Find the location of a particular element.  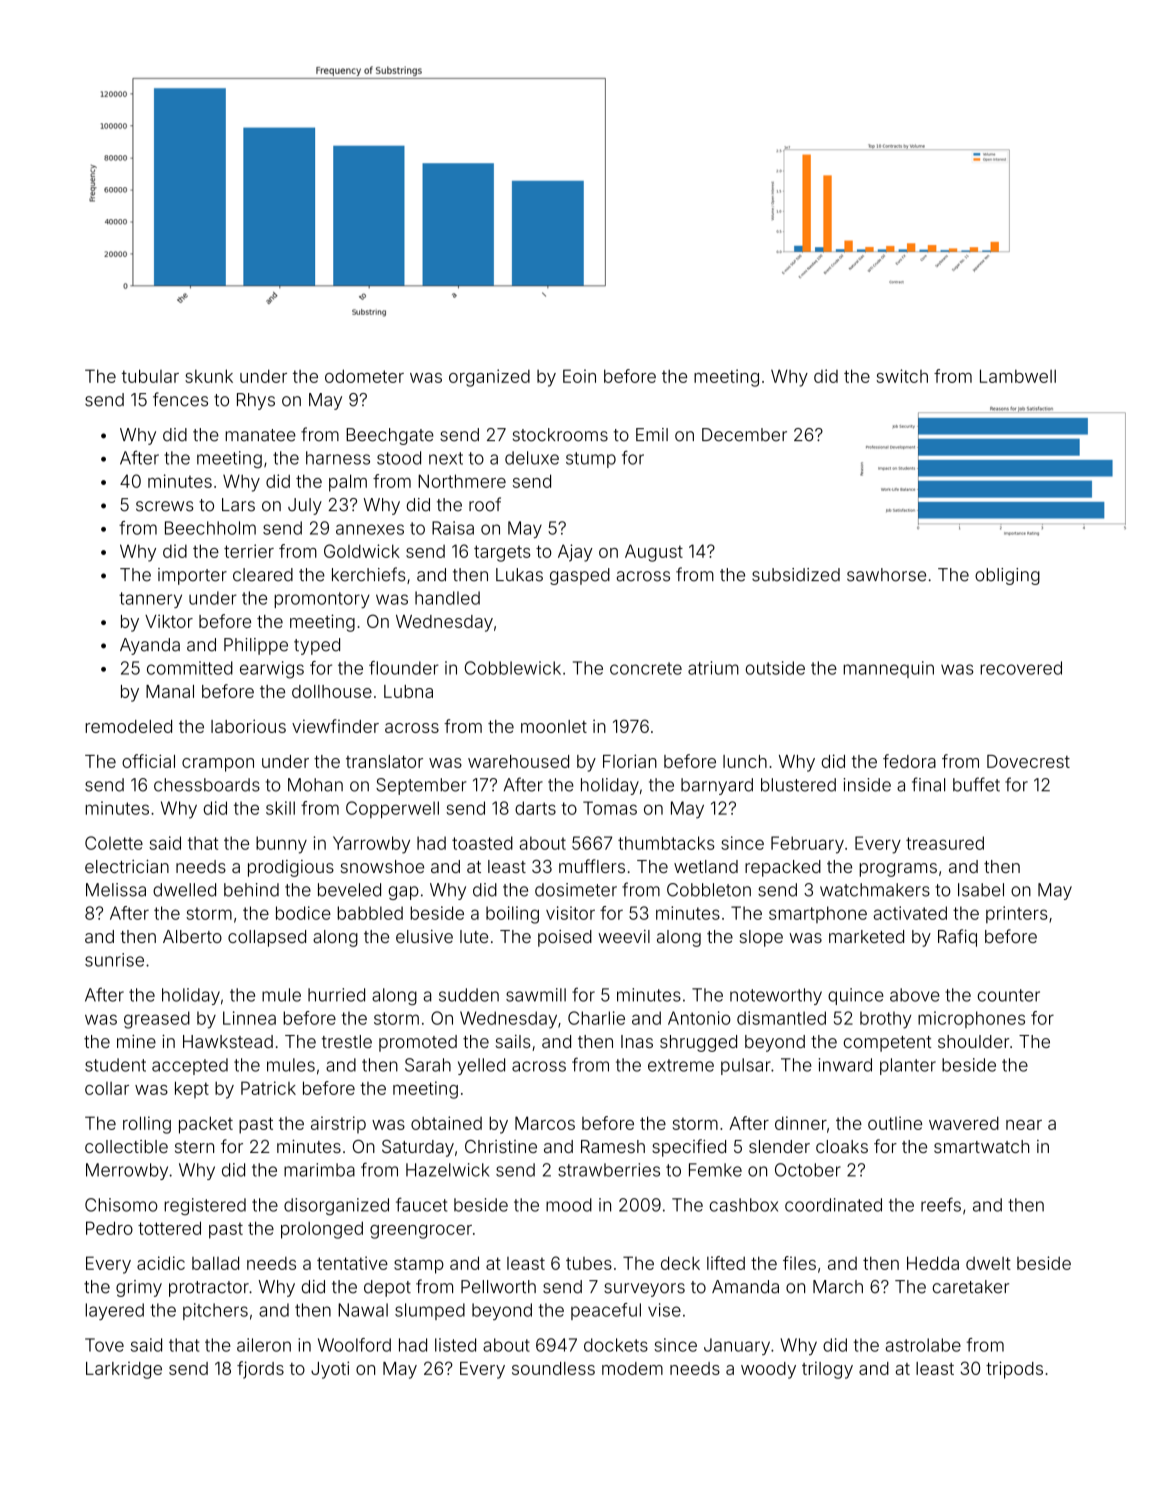

odometer is located at coordinates (364, 376).
